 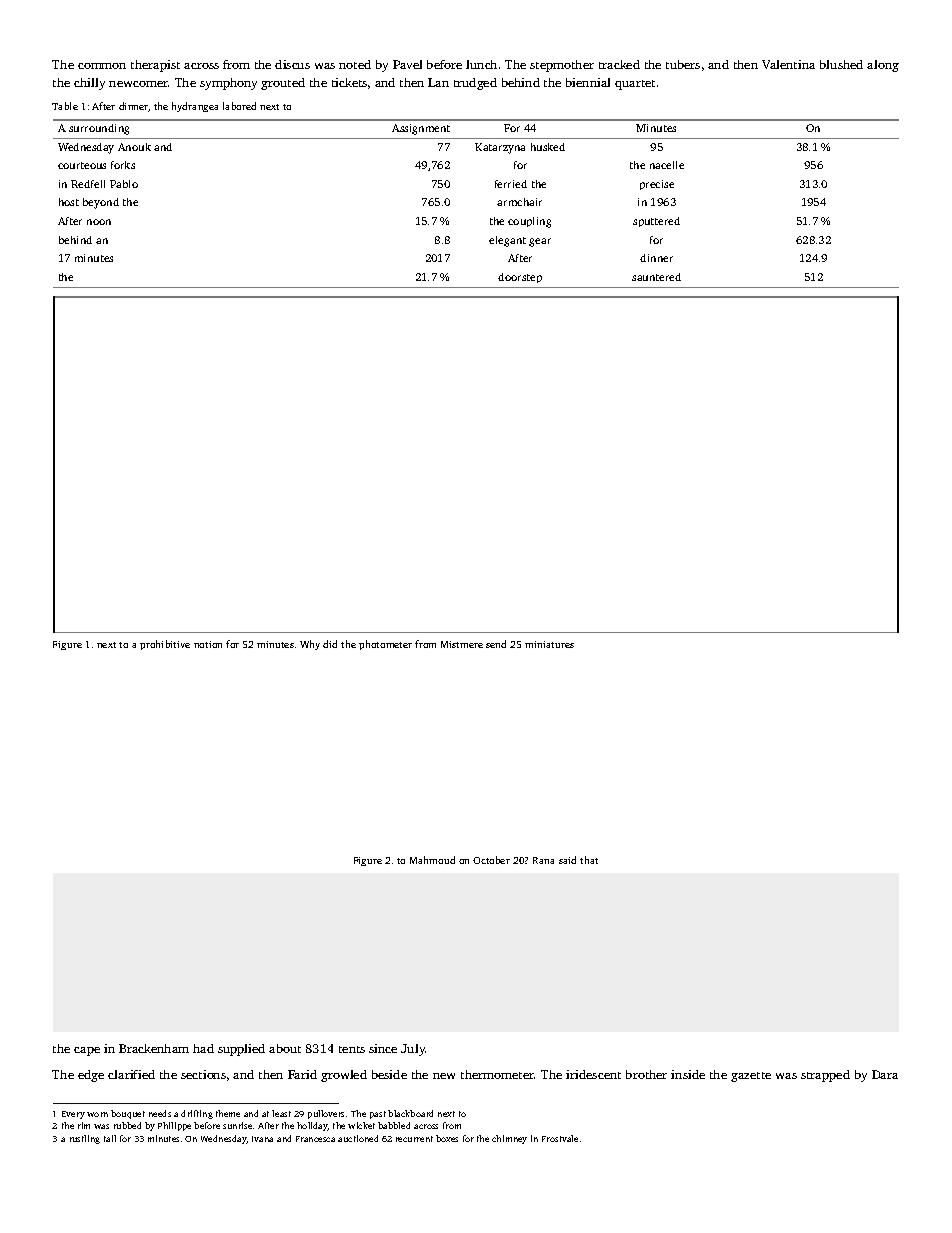 What do you see at coordinates (560, 1138) in the page?
I see `Frostvale` at bounding box center [560, 1138].
